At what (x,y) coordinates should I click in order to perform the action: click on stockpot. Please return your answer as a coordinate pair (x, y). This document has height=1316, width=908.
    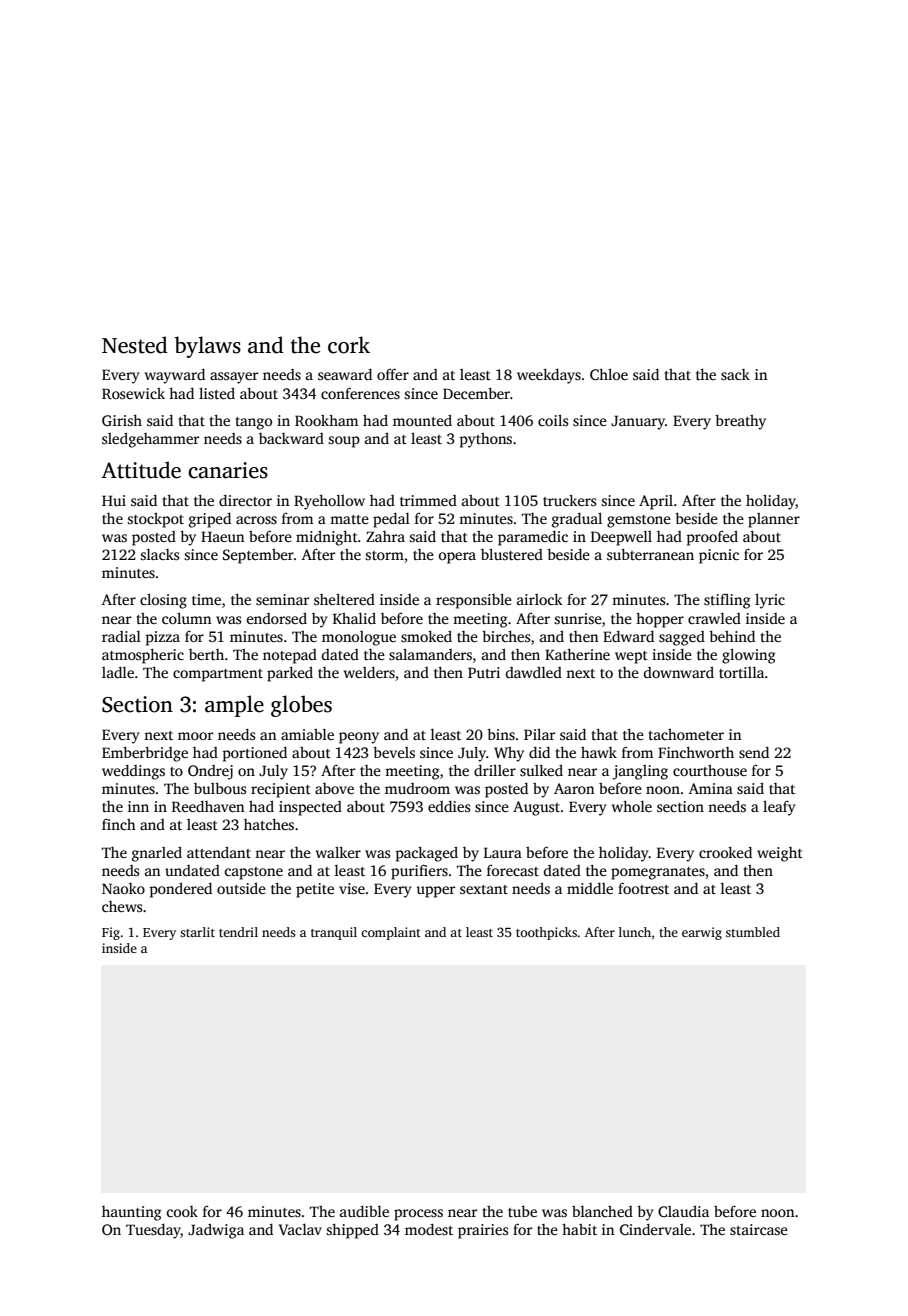
    Looking at the image, I should click on (155, 520).
